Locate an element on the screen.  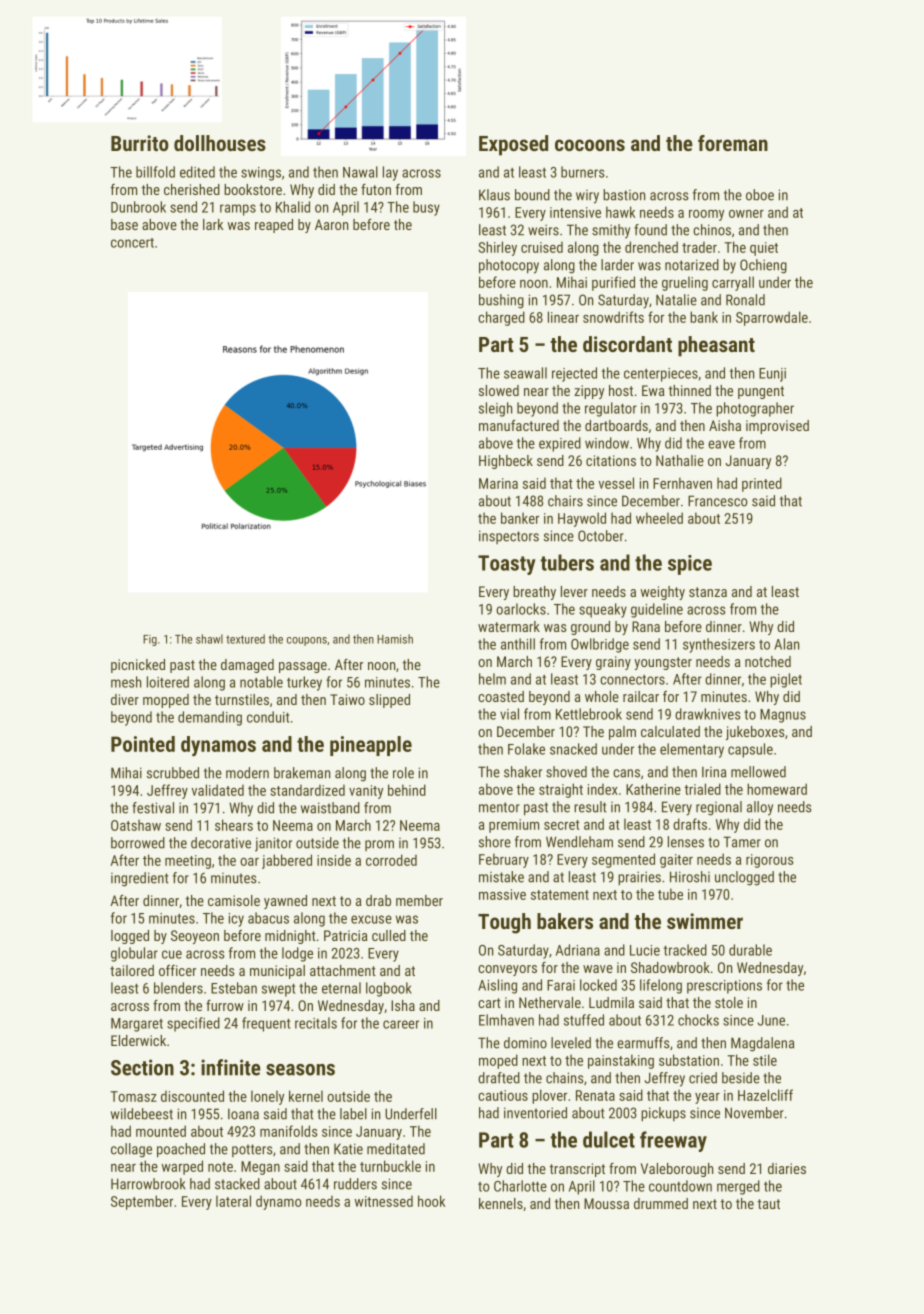
potters is located at coordinates (252, 1150).
